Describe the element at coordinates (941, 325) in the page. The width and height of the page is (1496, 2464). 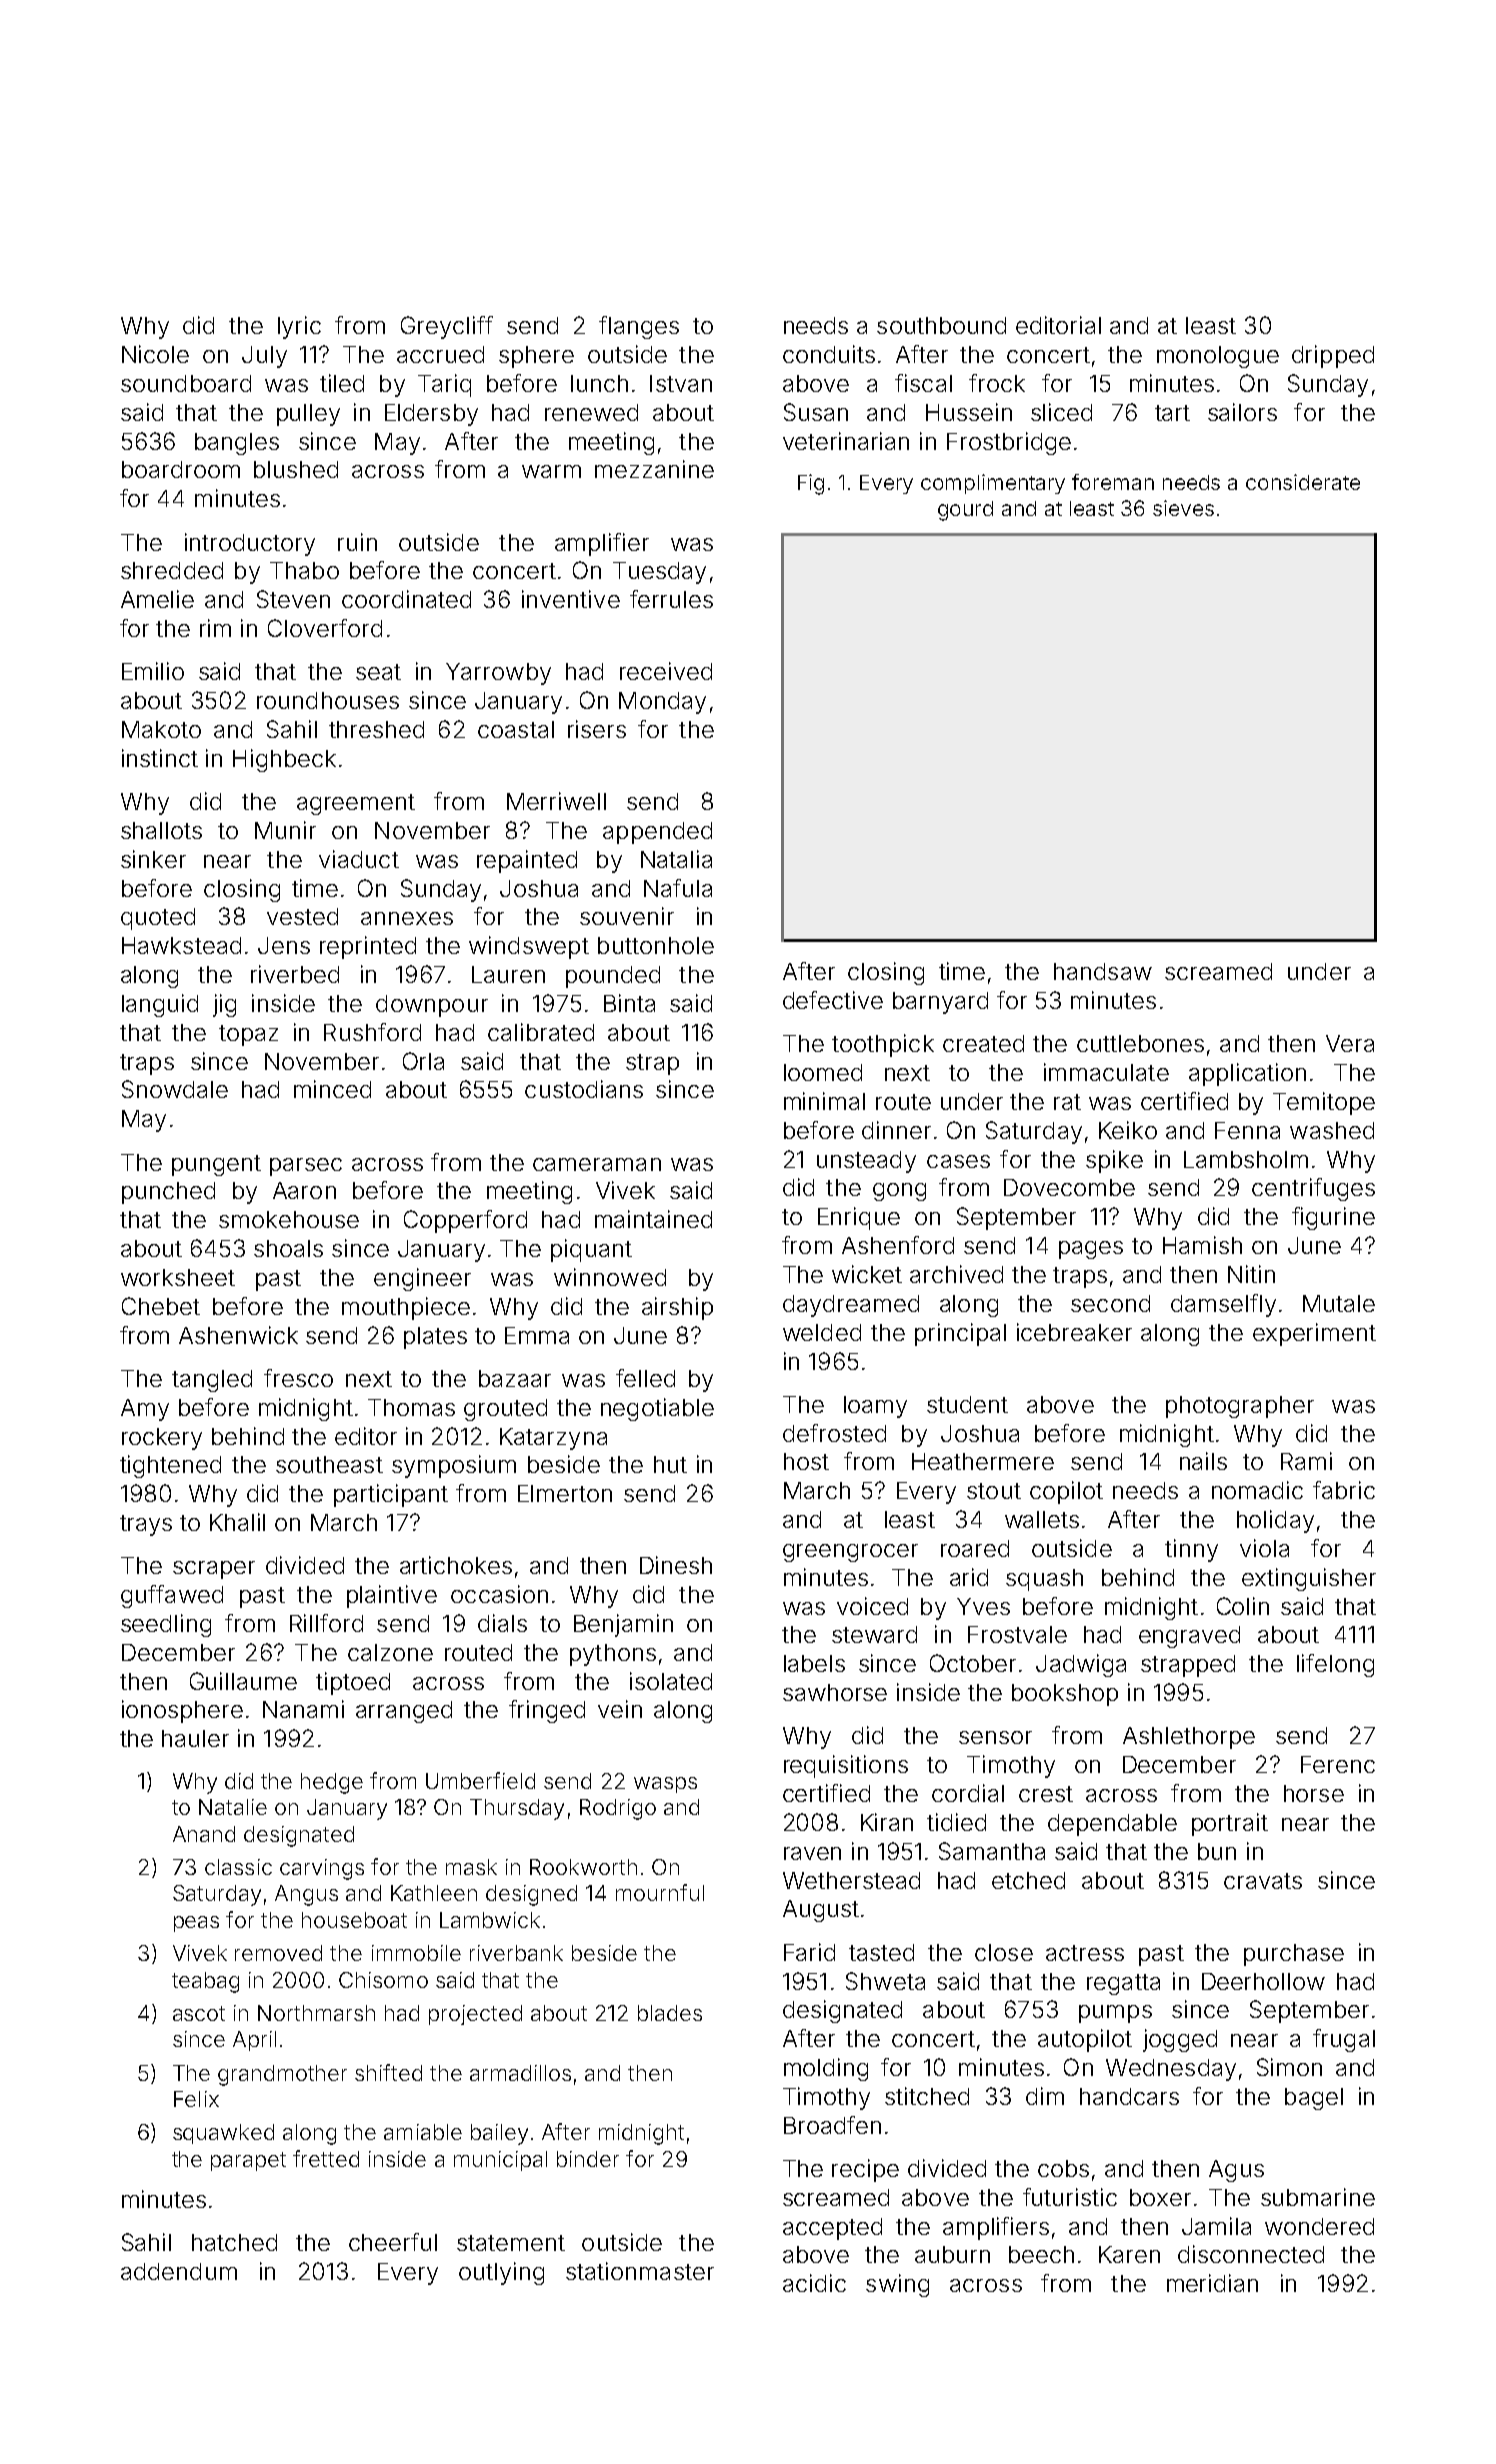
I see `southbound` at that location.
